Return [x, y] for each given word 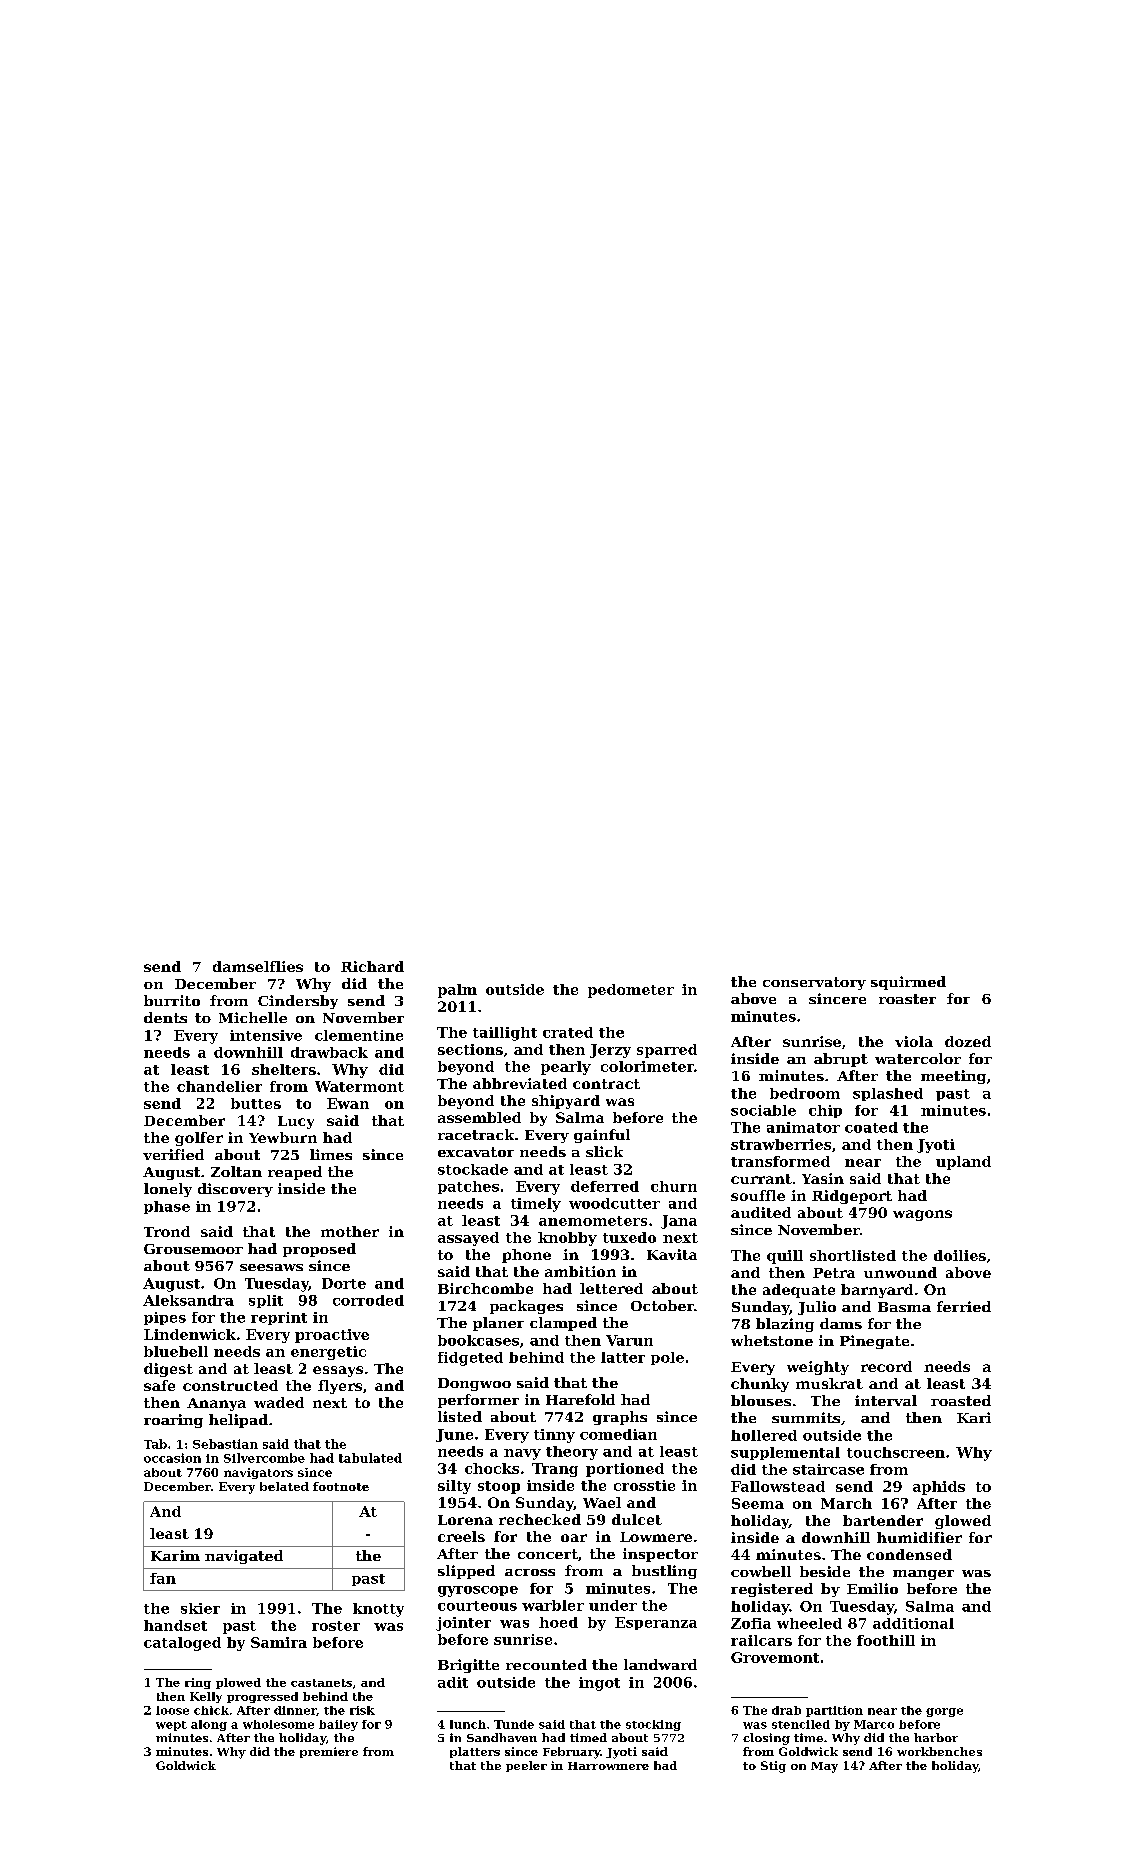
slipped [466, 1572]
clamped [563, 1324]
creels [461, 1536]
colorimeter [647, 1066]
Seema [758, 1503]
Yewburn [283, 1137]
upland [963, 1163]
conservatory [814, 983]
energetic [328, 1353]
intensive [266, 1035]
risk [362, 1710]
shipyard [566, 1102]
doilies [960, 1255]
